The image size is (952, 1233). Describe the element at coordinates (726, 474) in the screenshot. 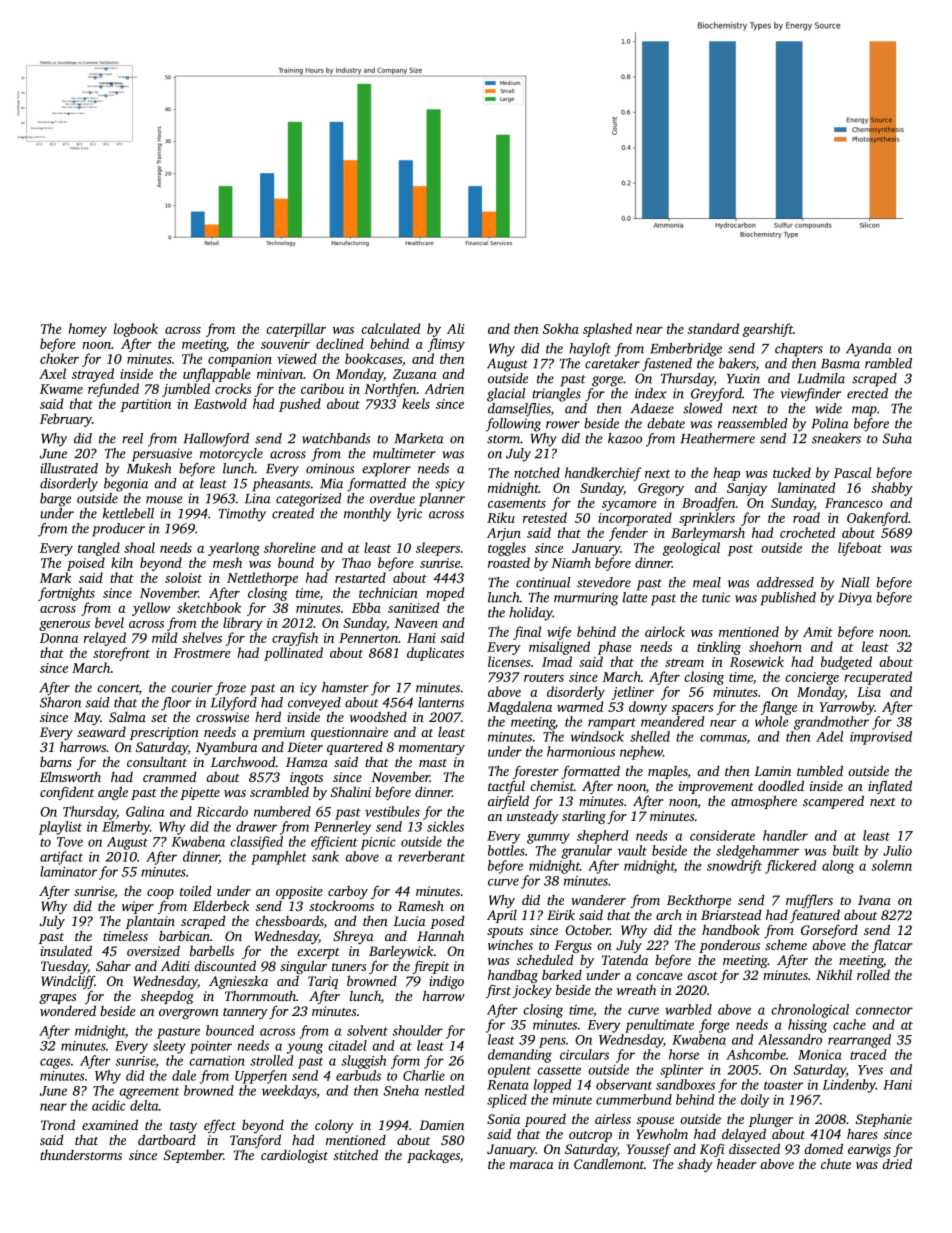

I see `heap` at that location.
